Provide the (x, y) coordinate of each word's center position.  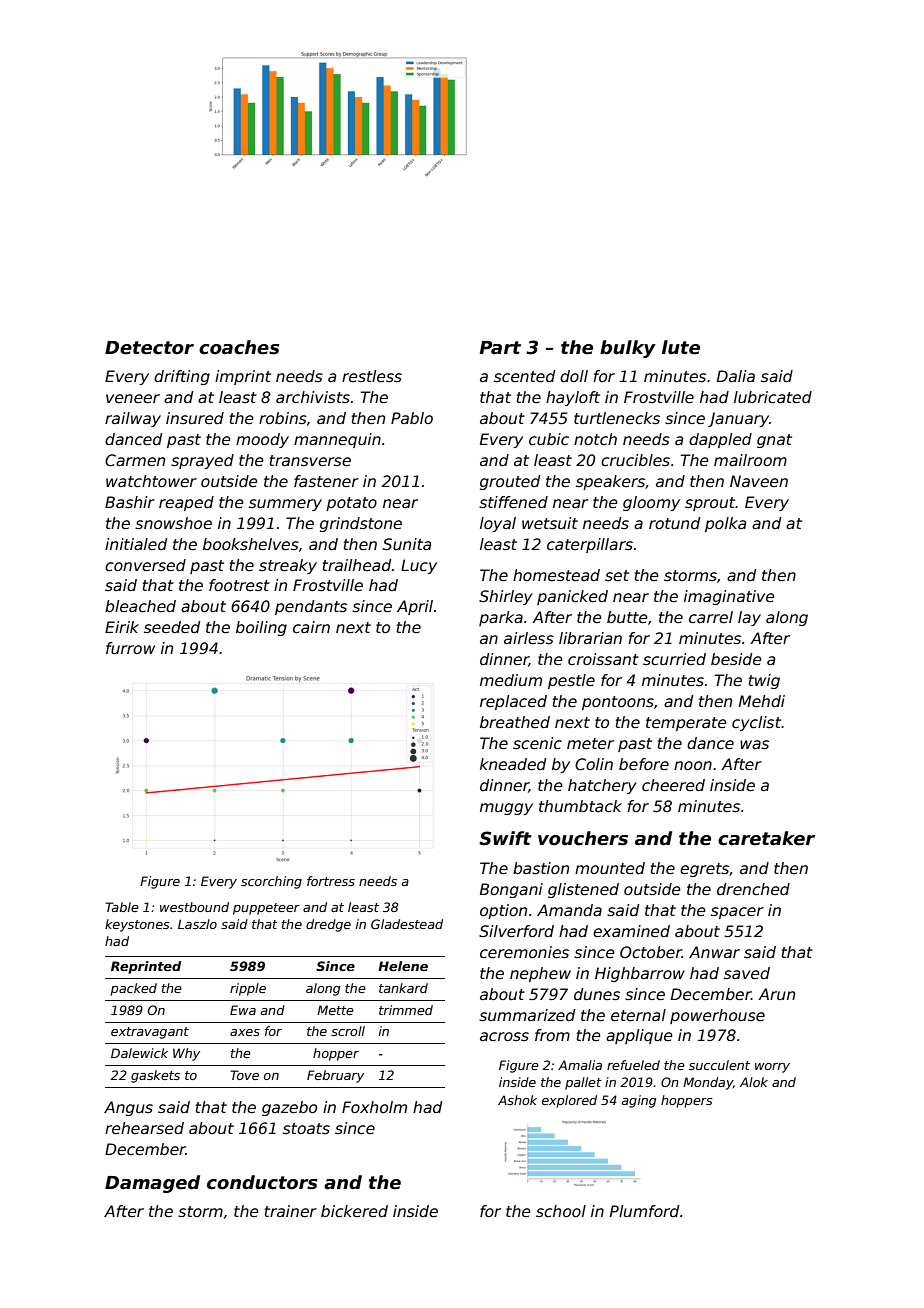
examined (631, 931)
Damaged (152, 1184)
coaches (239, 347)
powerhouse (717, 1016)
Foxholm (374, 1107)
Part (500, 348)
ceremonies (524, 952)
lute (681, 347)
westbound (194, 907)
